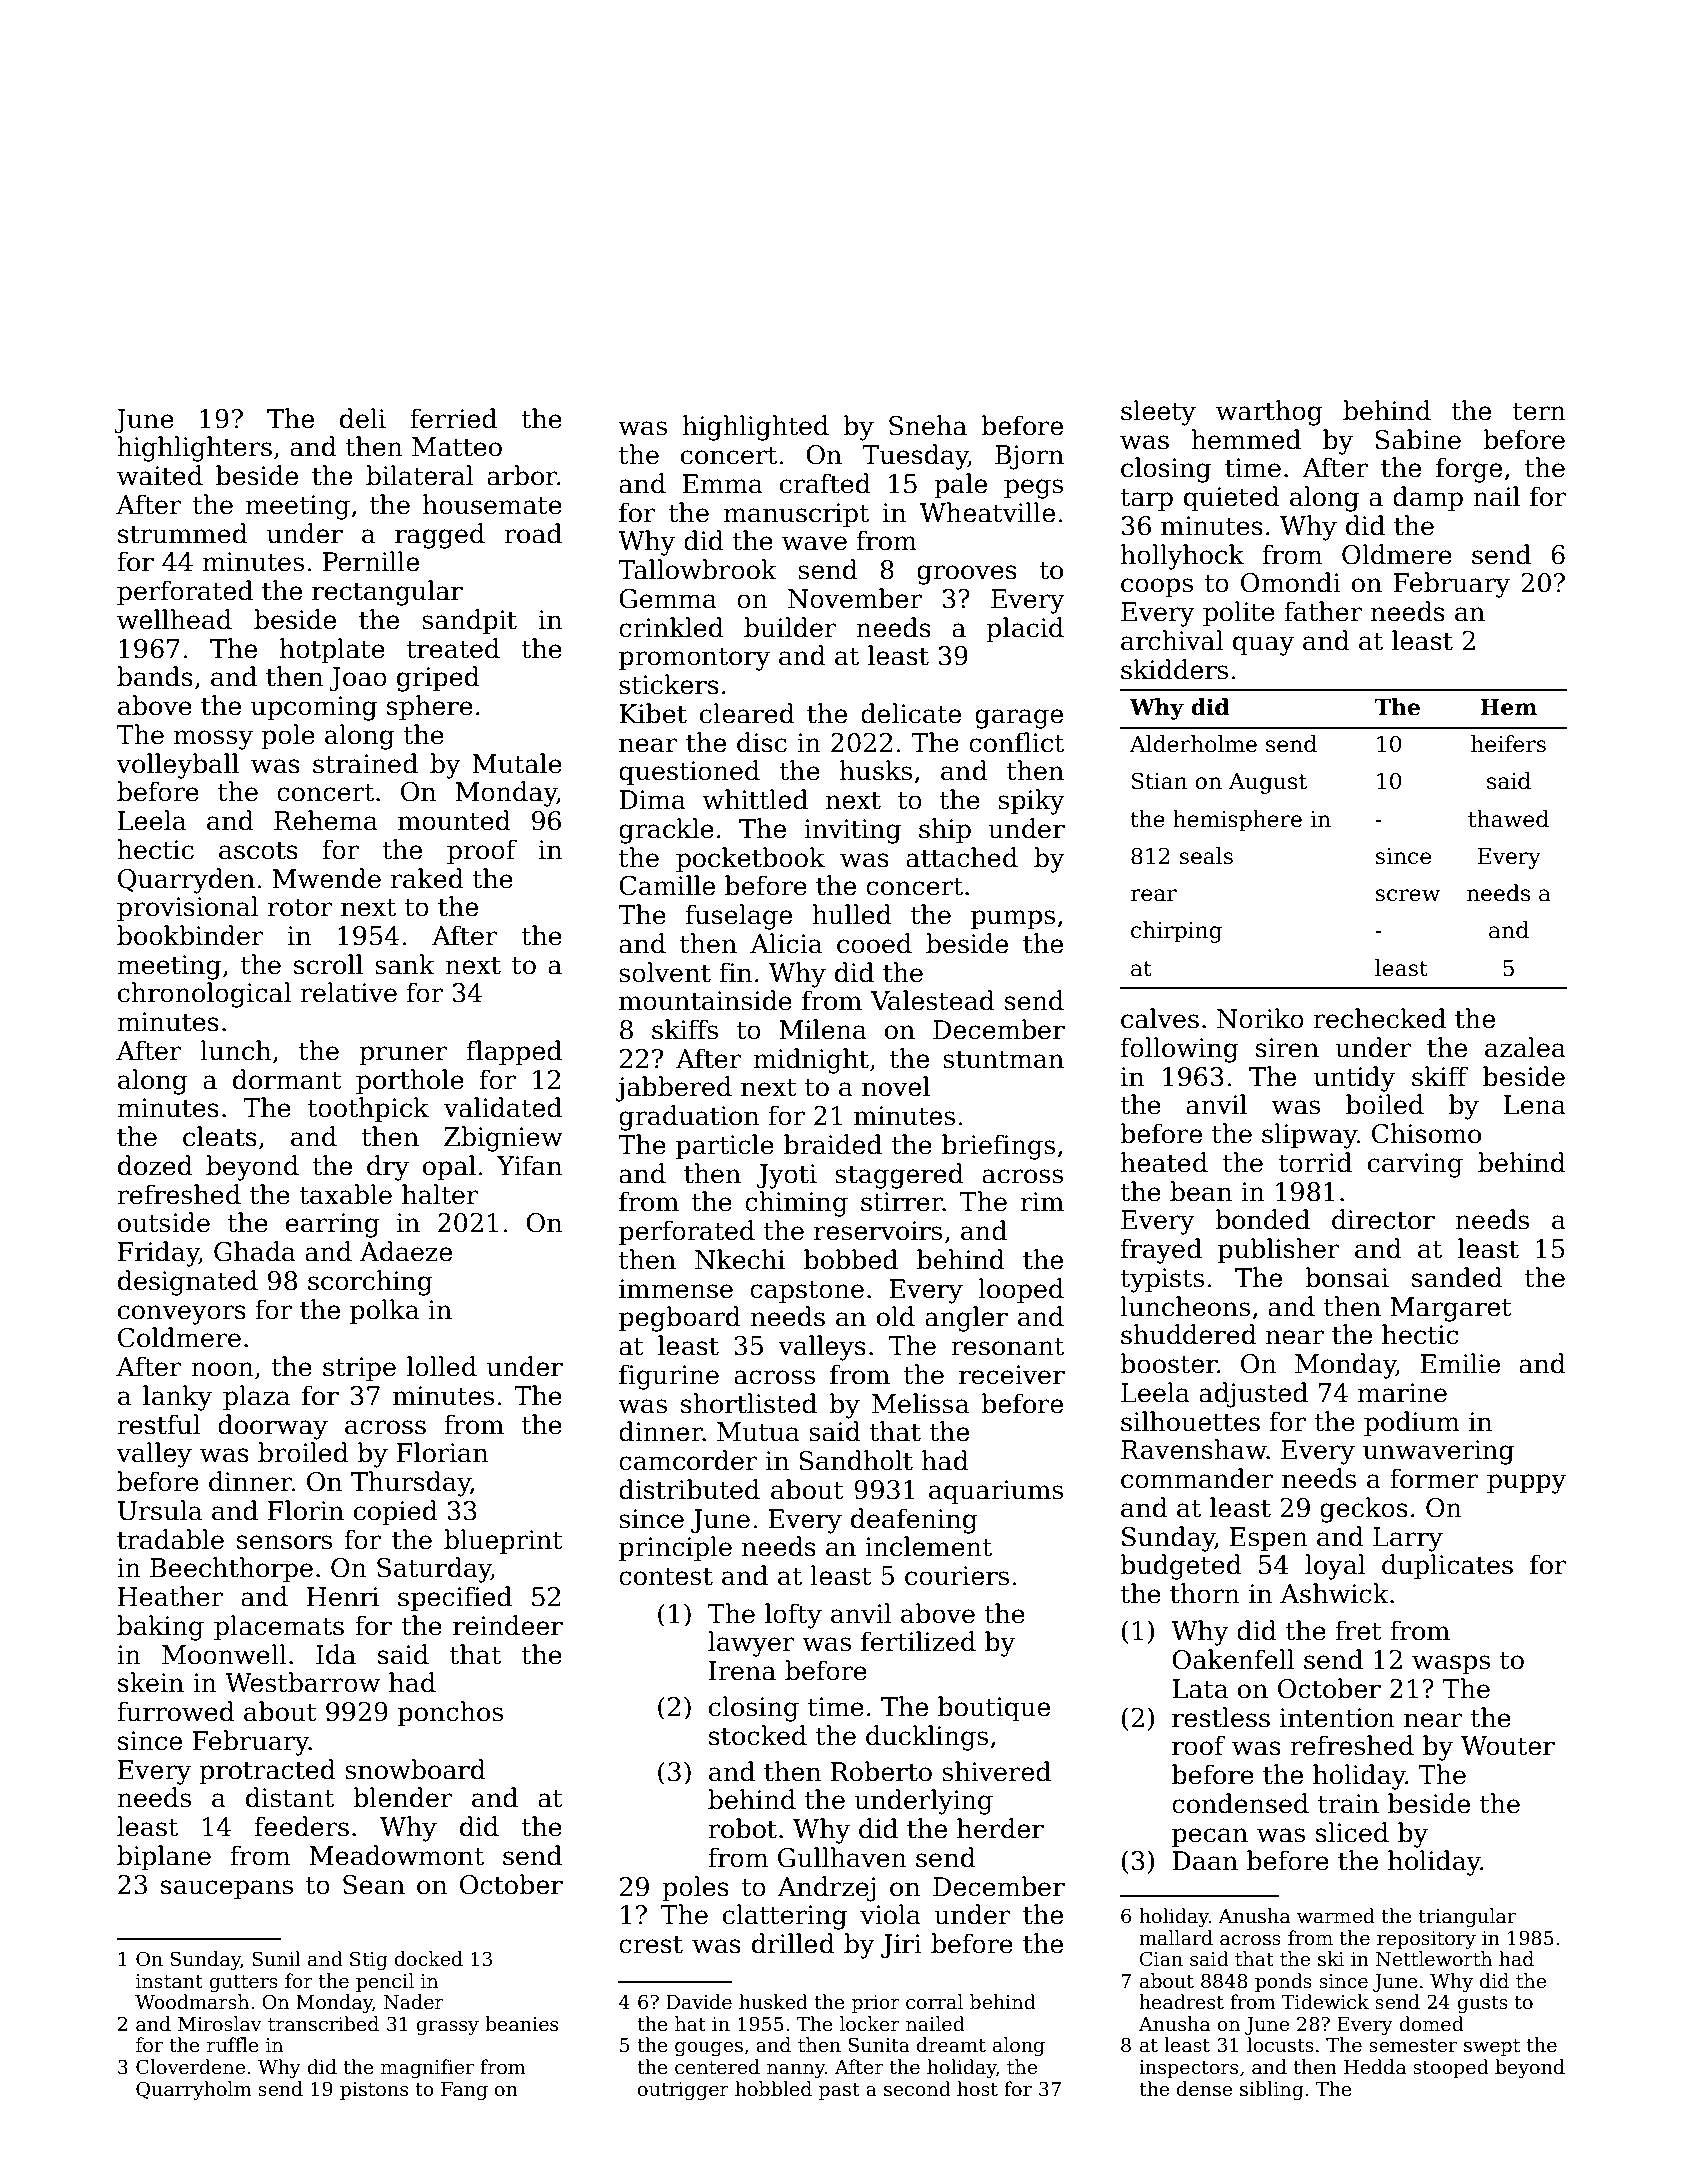 The height and width of the screenshot is (2178, 1683). What do you see at coordinates (1269, 413) in the screenshot?
I see `warthog` at bounding box center [1269, 413].
